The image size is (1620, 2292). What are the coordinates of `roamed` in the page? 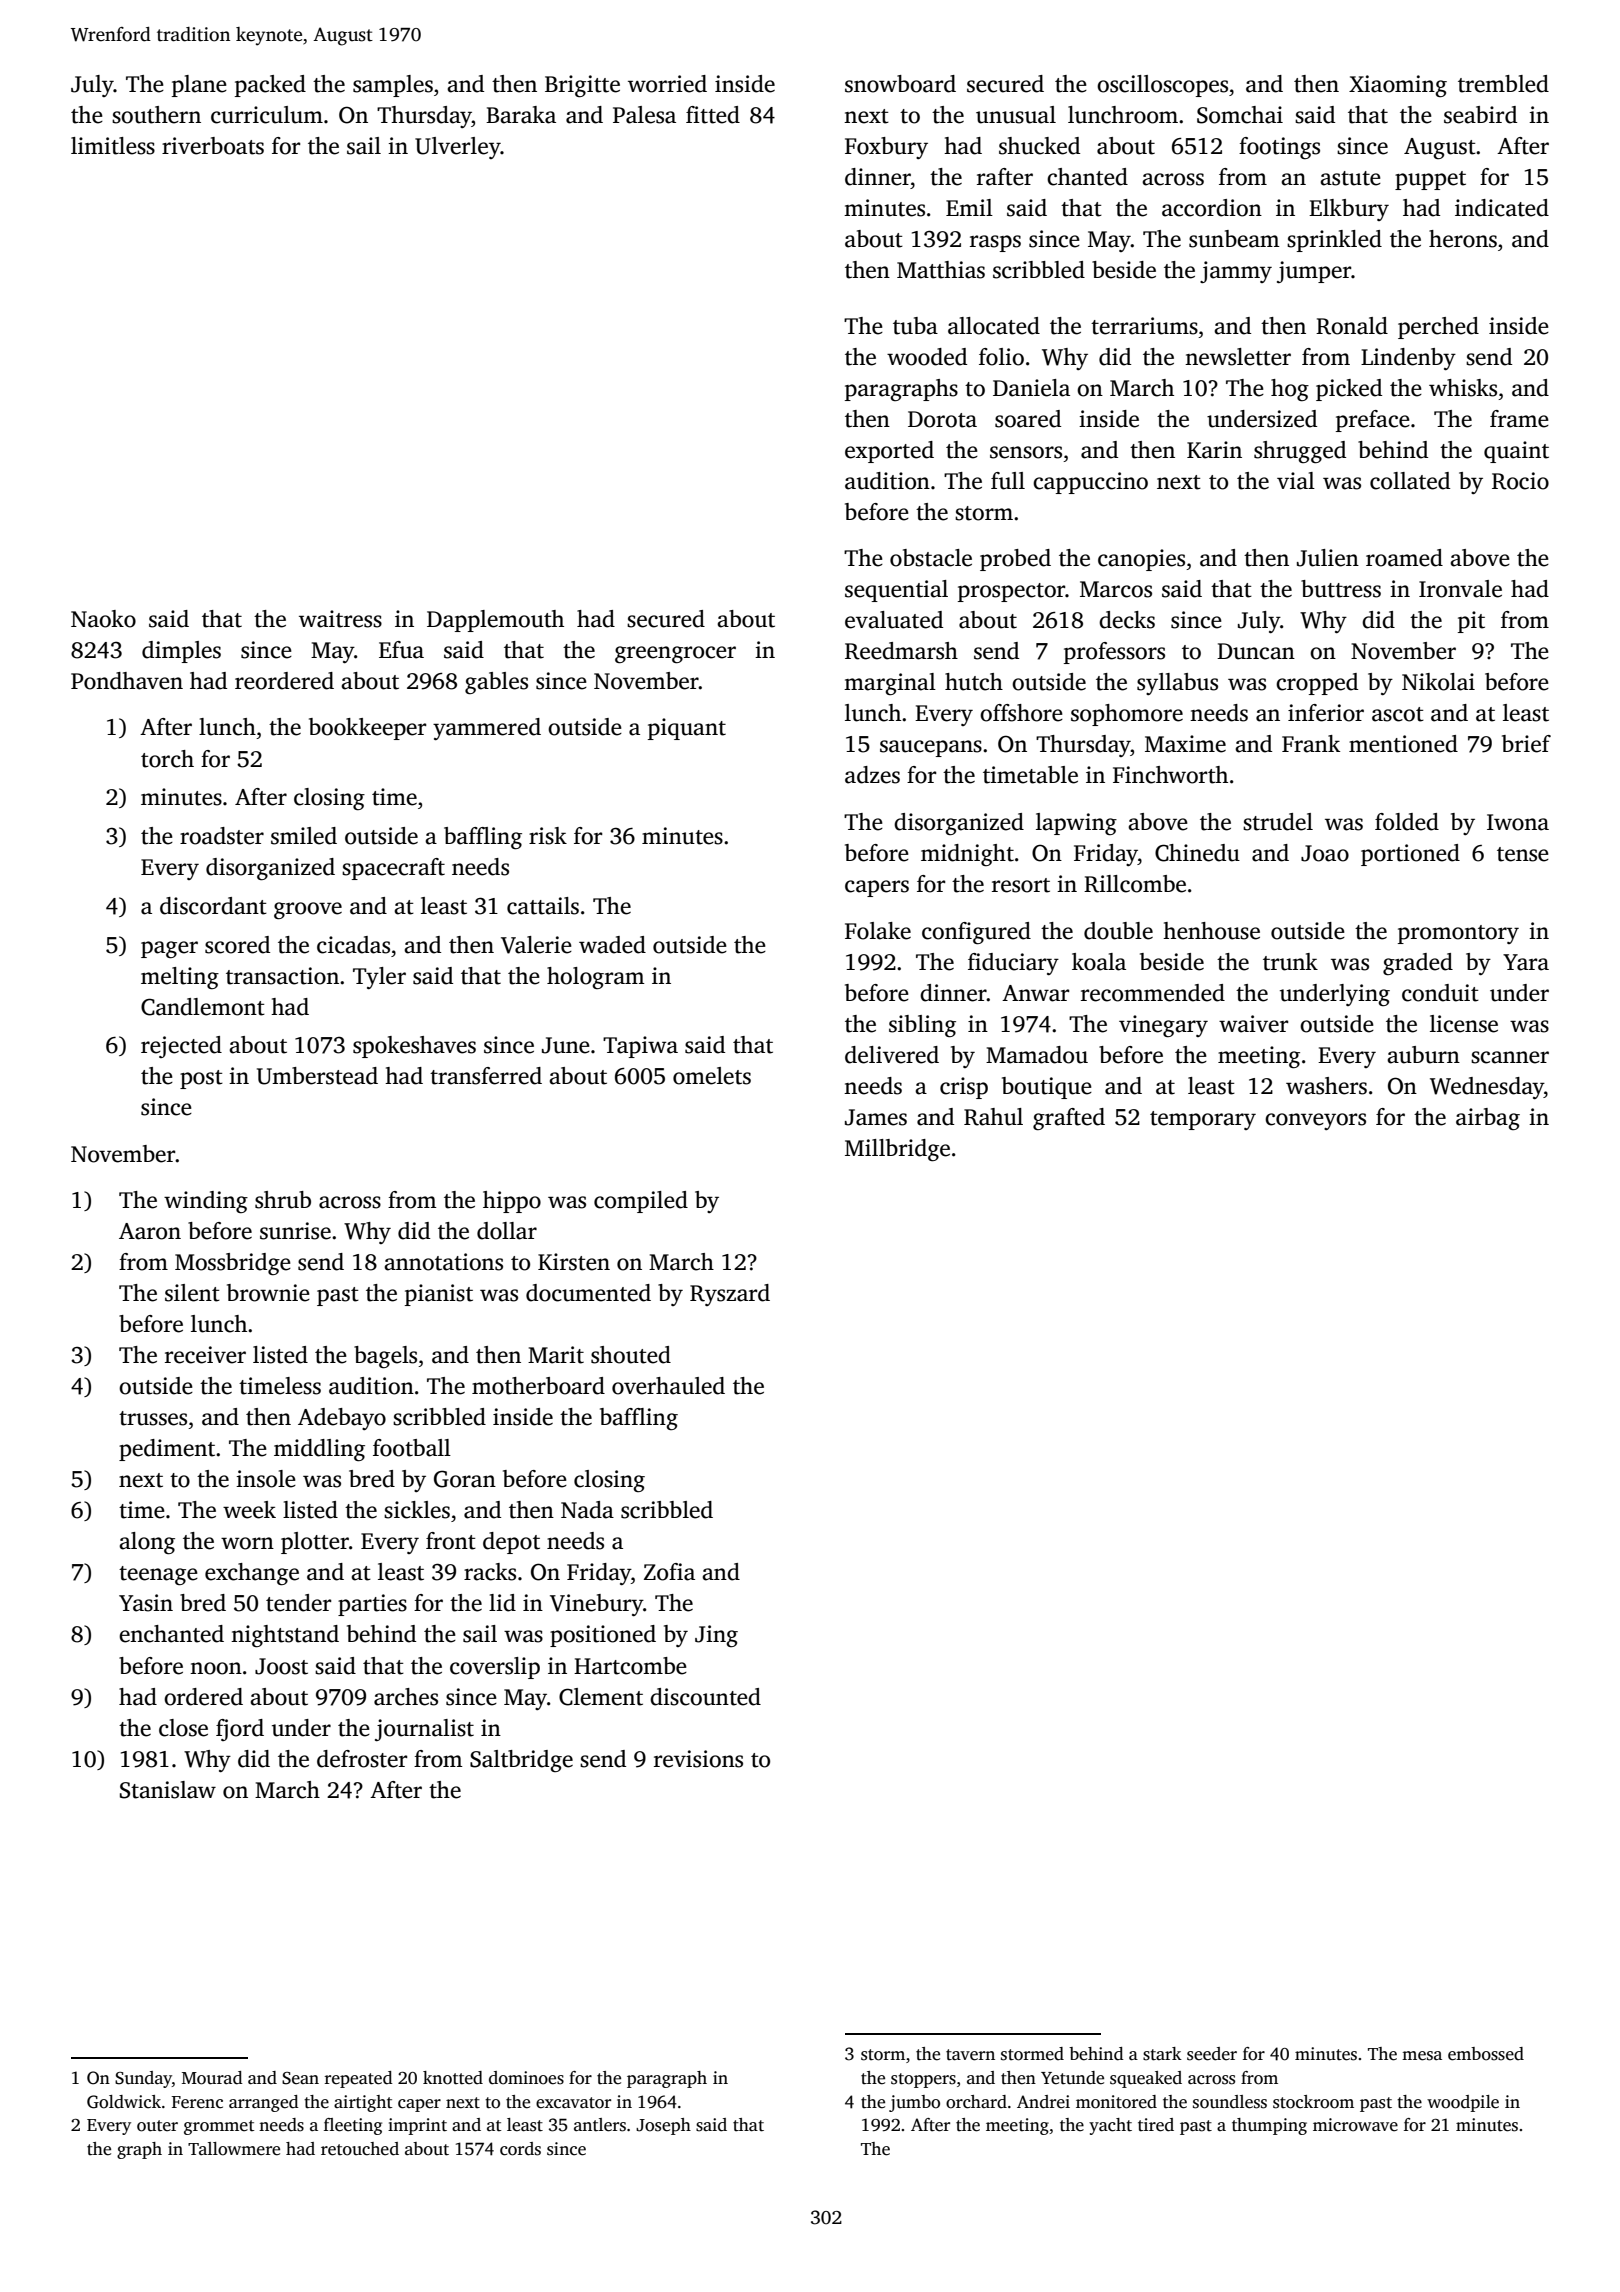 It's located at (1404, 558).
